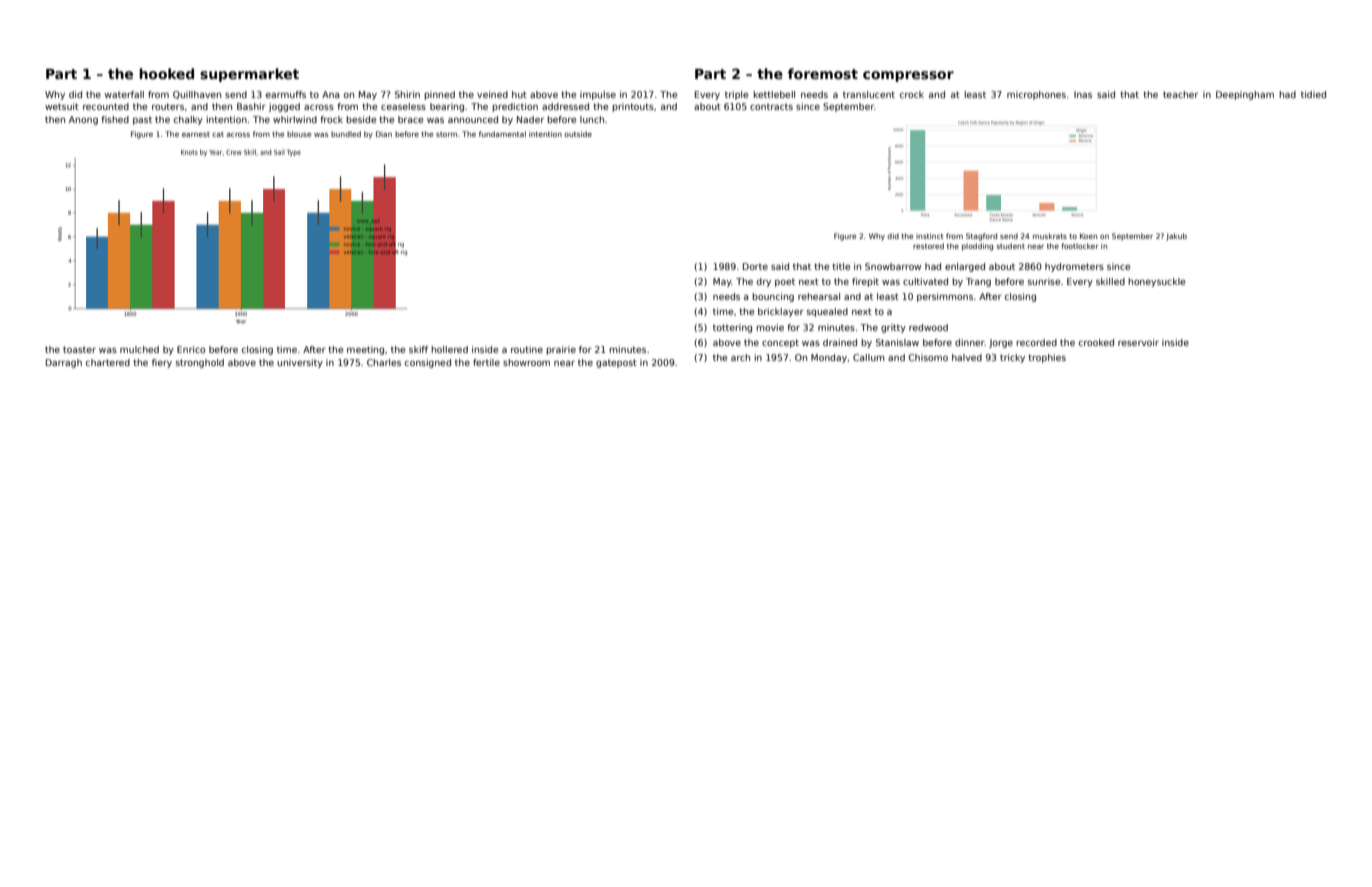 This screenshot has width=1372, height=887. Describe the element at coordinates (166, 73) in the screenshot. I see `hooked` at that location.
